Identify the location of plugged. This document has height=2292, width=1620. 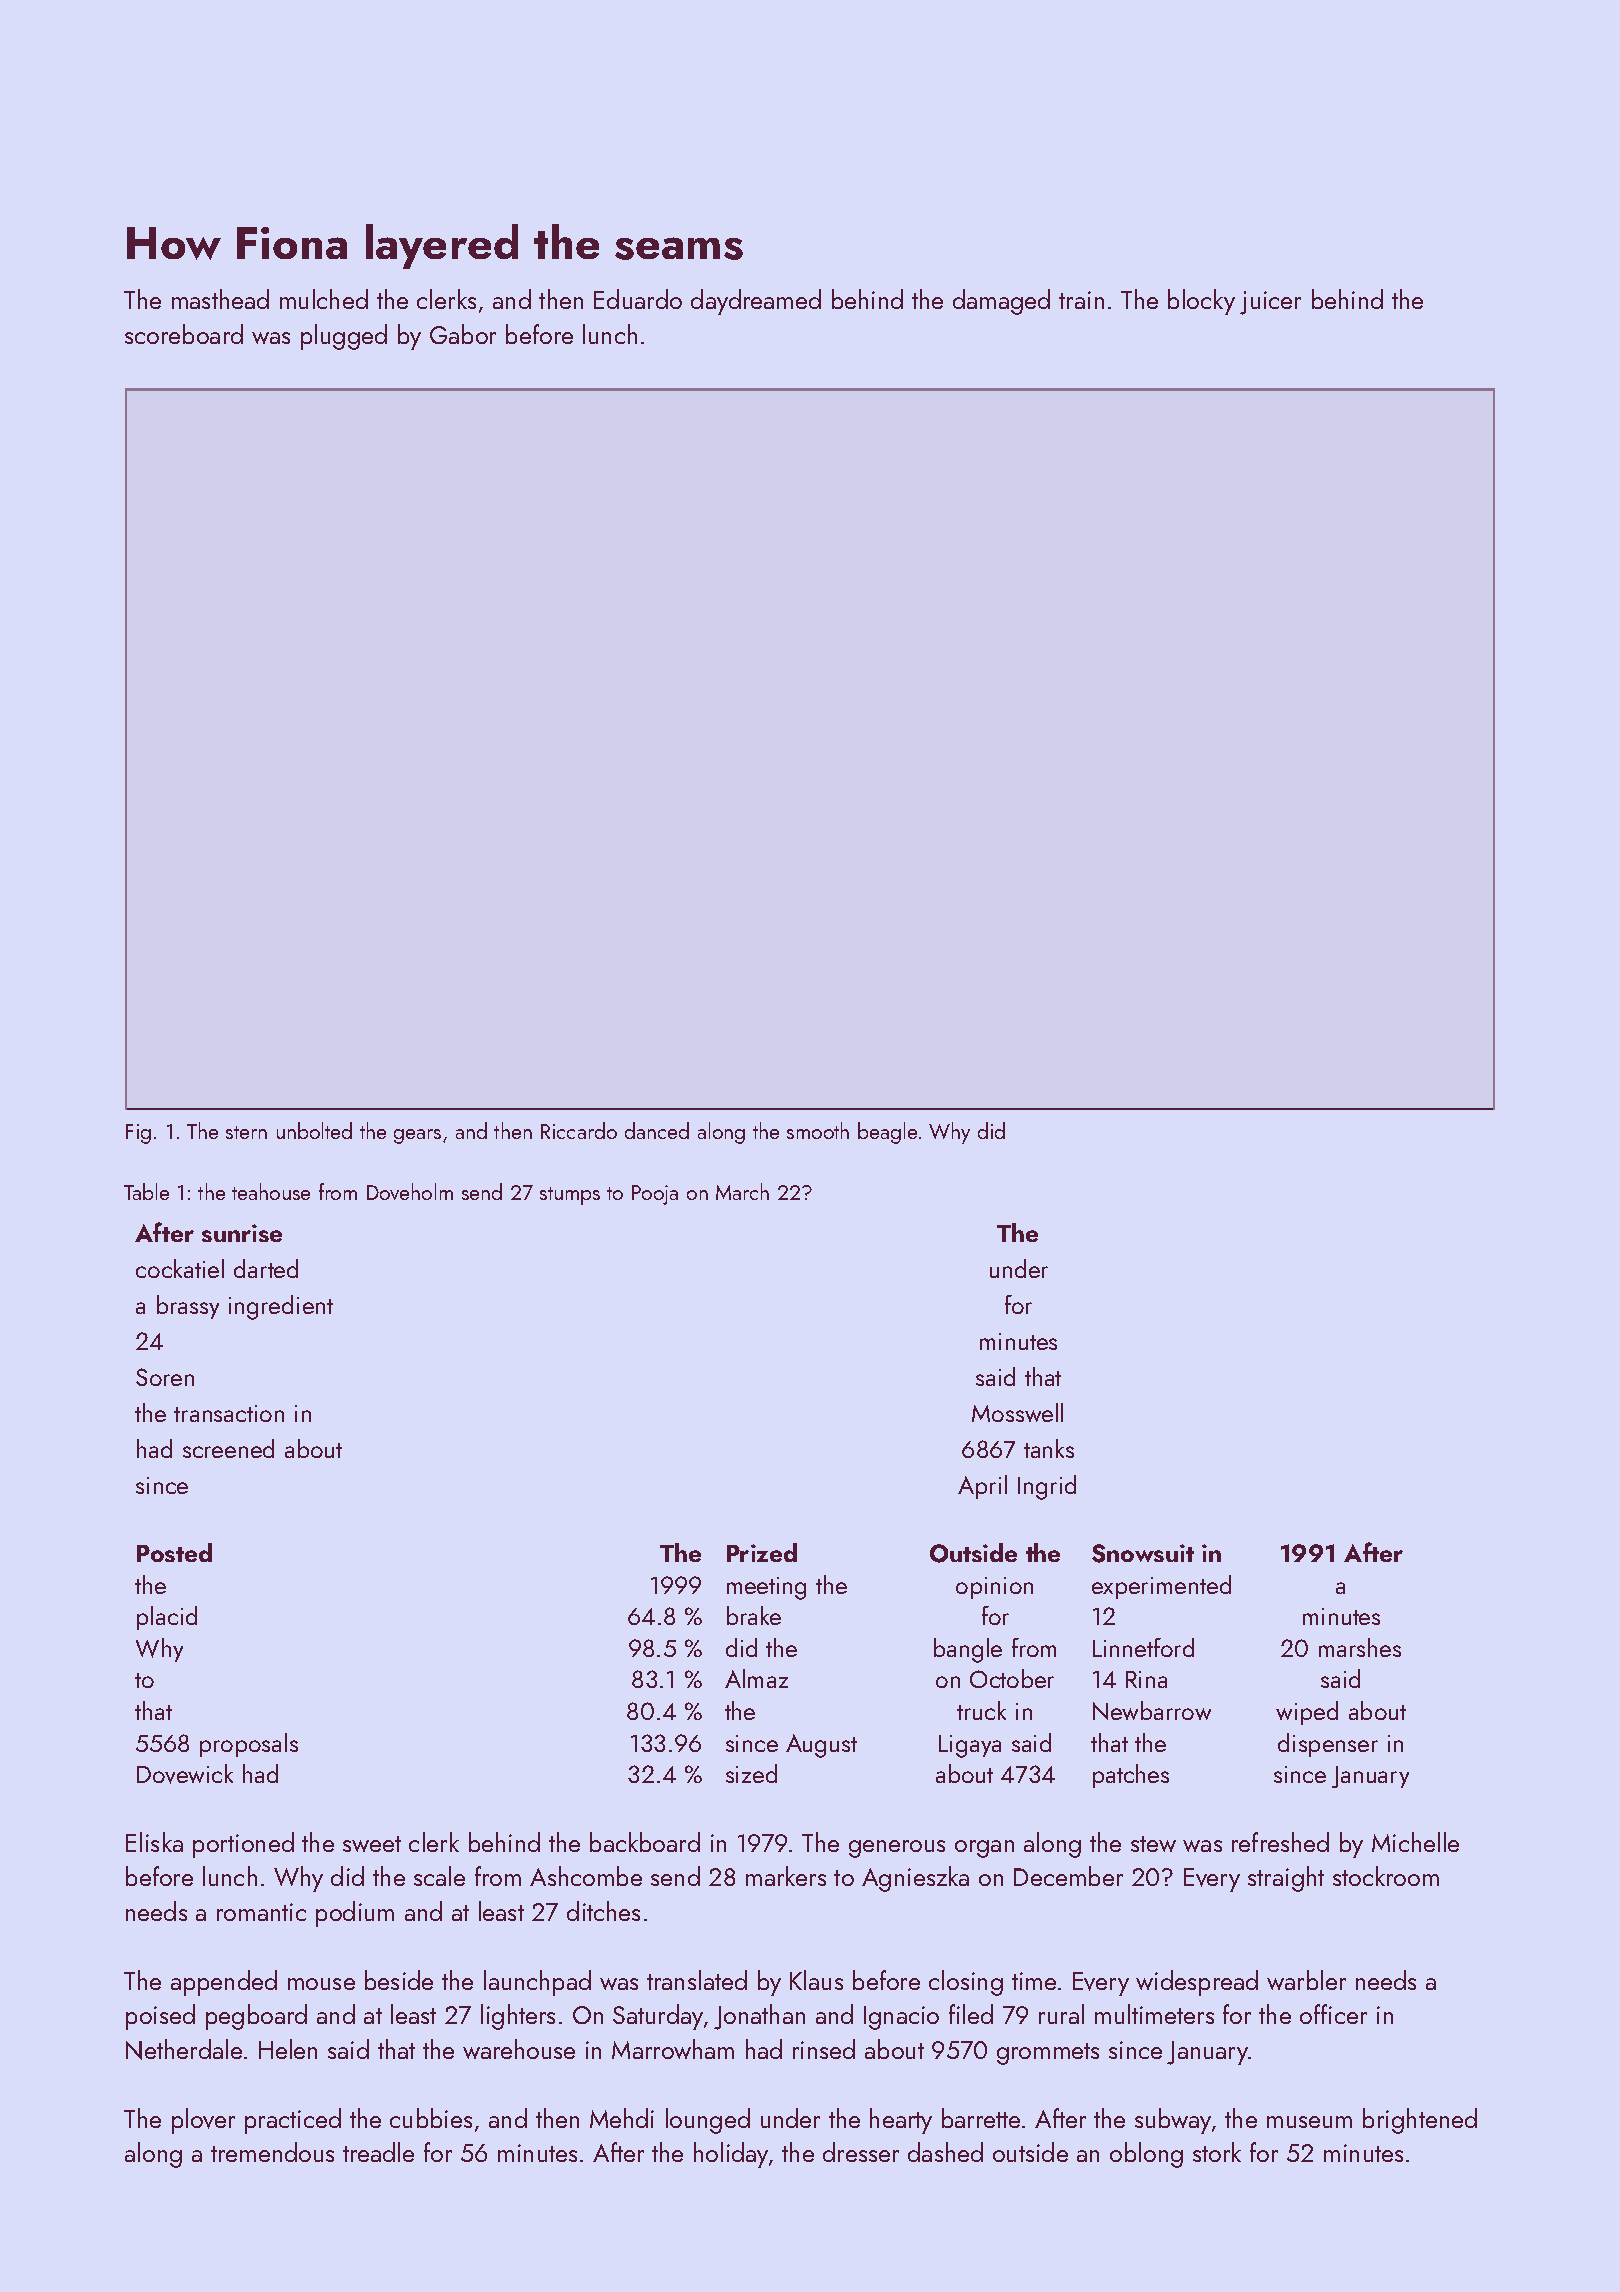
(344, 337).
